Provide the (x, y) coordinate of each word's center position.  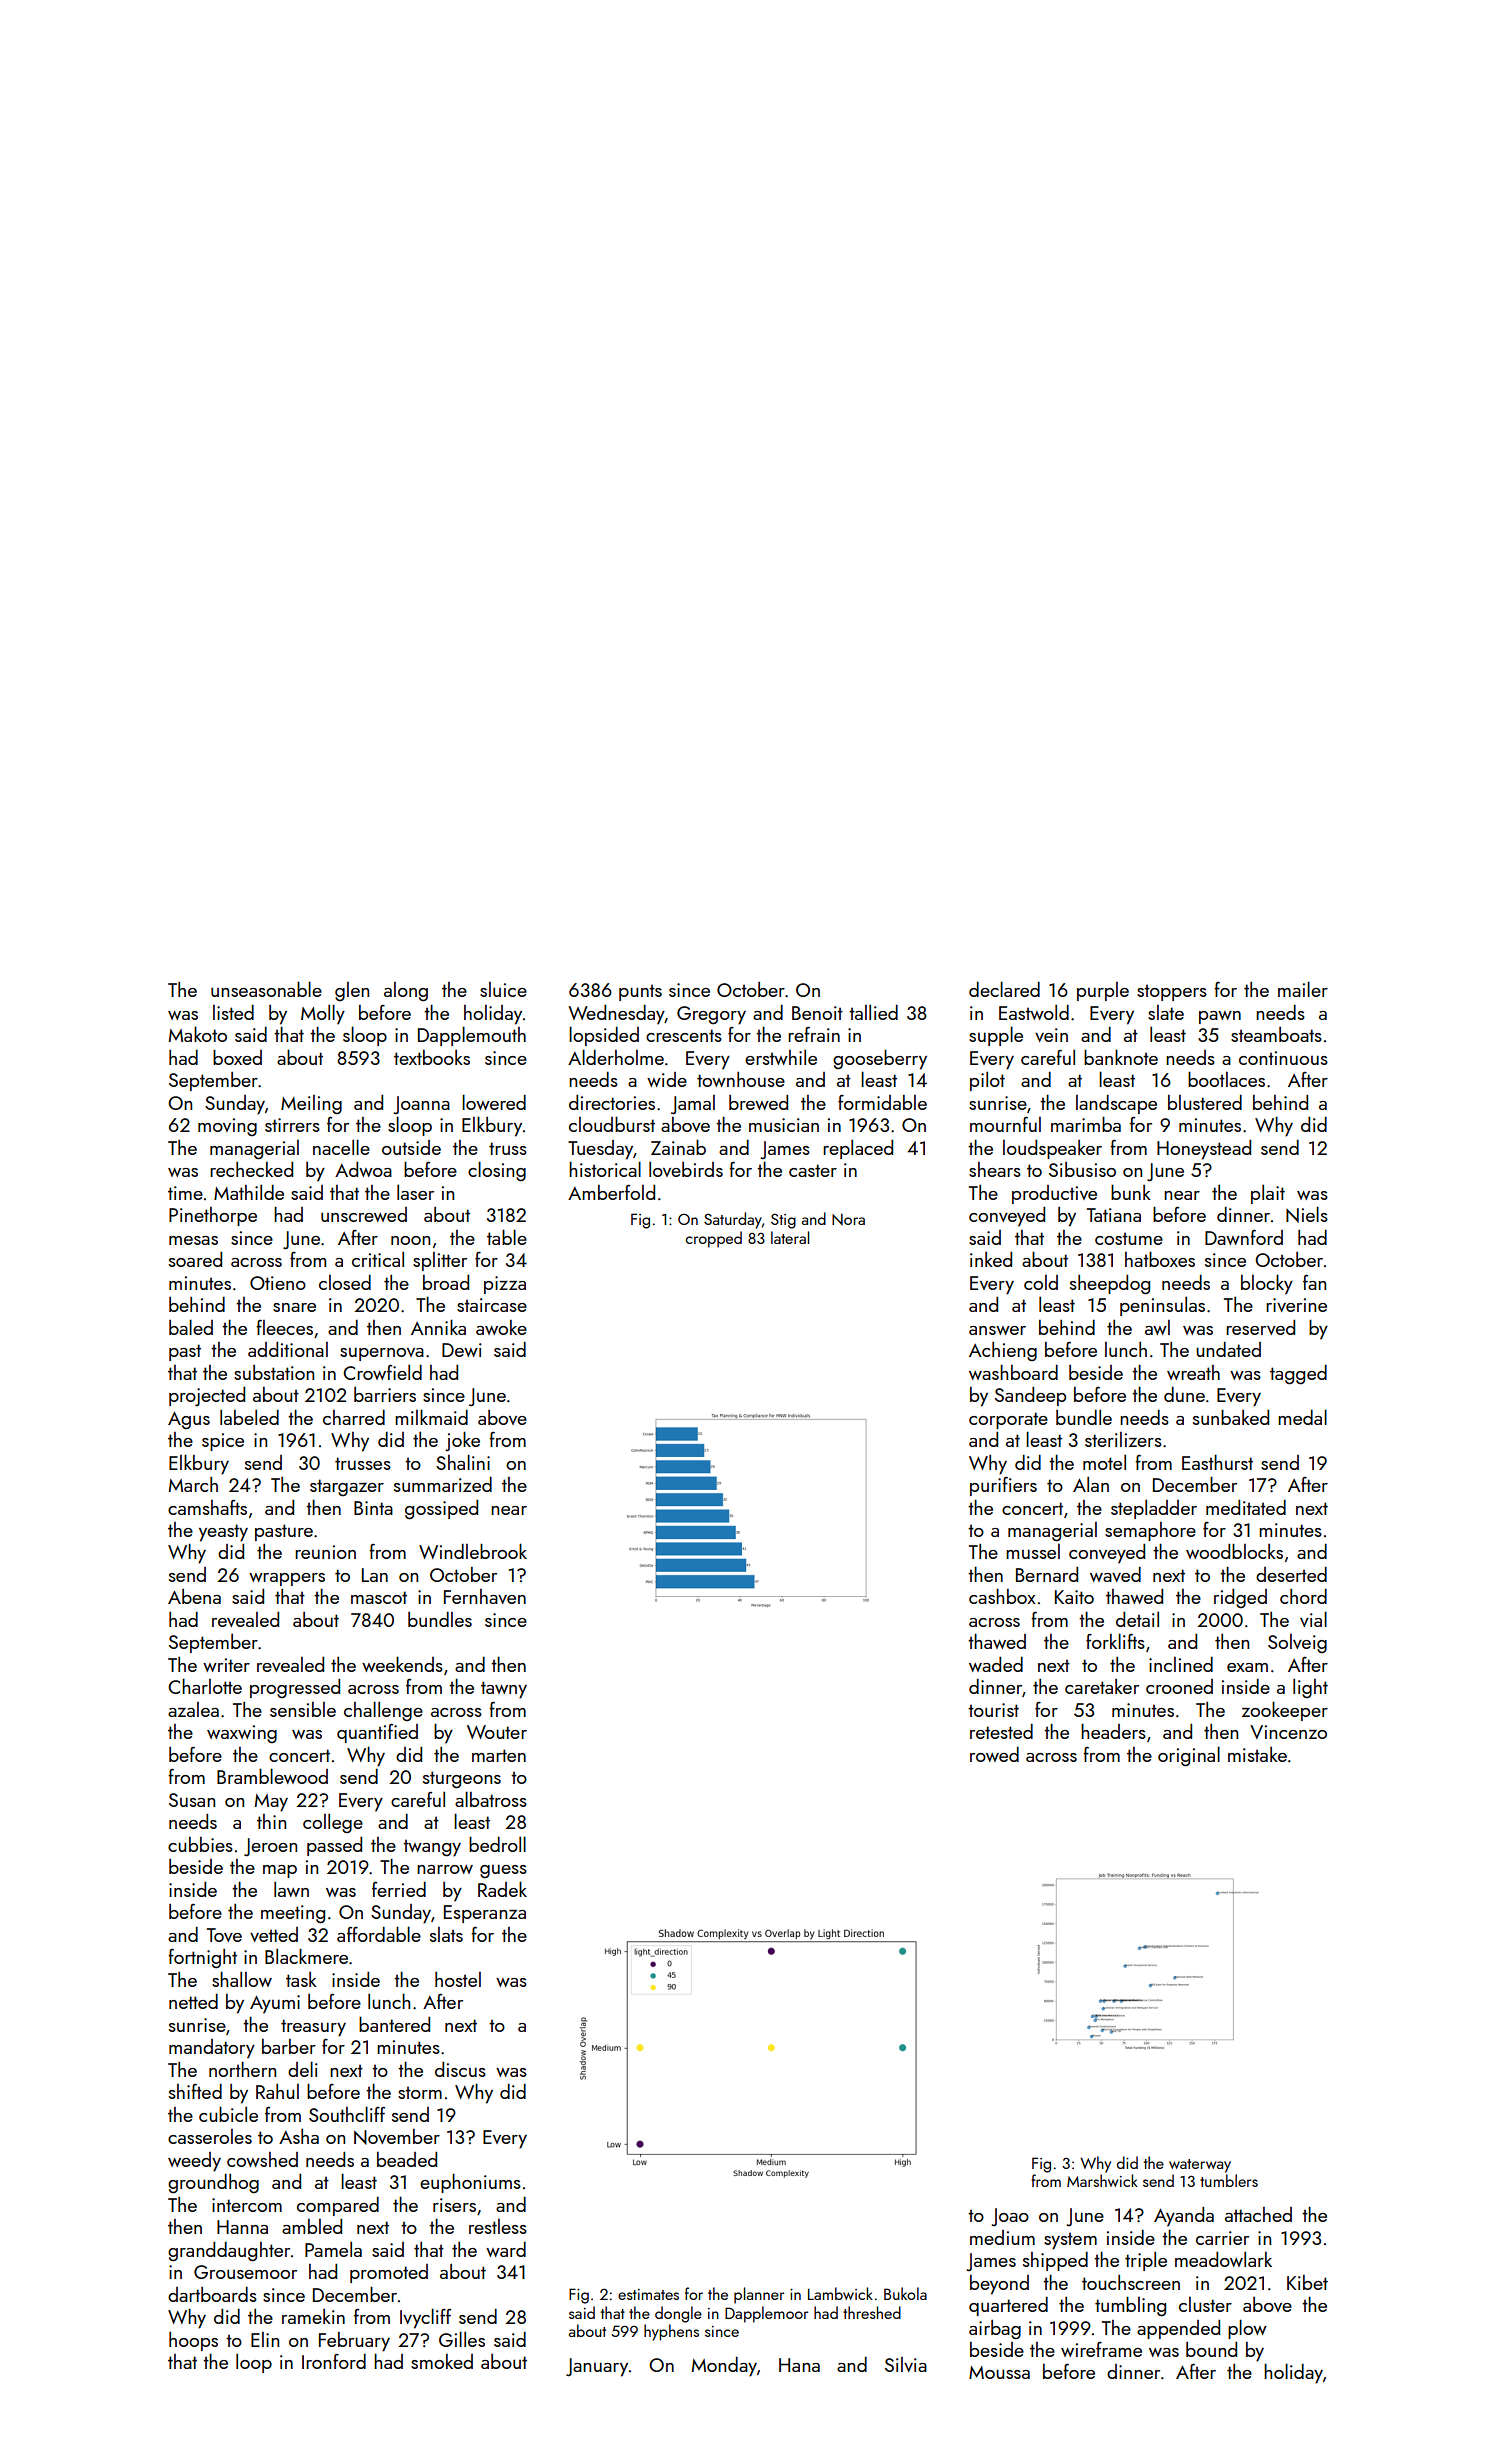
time (185, 1193)
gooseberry (880, 1059)
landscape (1116, 1104)
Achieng (1003, 1352)
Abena (194, 1596)
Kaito (1074, 1597)
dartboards (212, 2294)
